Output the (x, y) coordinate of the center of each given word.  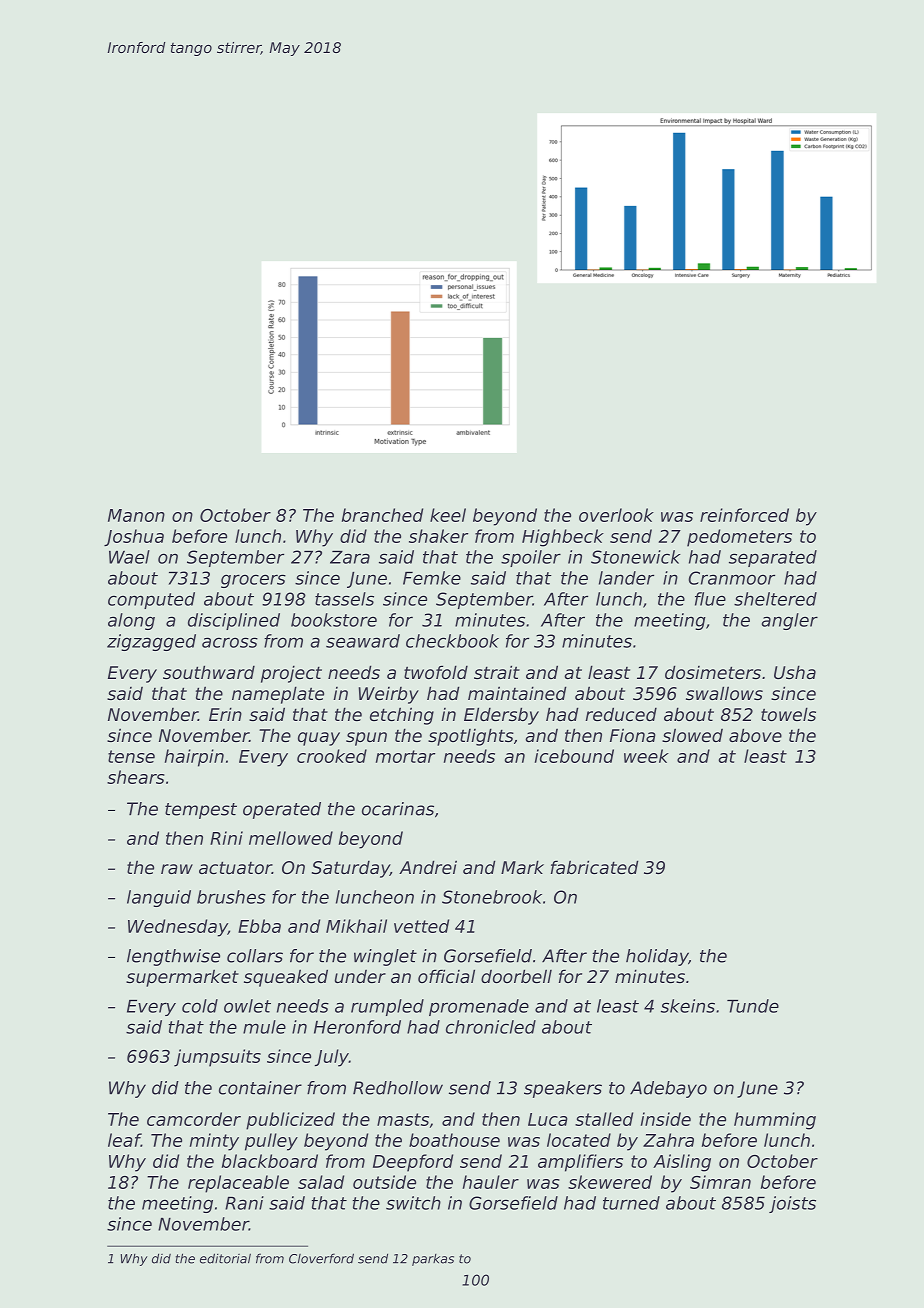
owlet (247, 1006)
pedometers (739, 538)
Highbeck (563, 538)
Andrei (428, 867)
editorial (225, 1258)
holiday (657, 957)
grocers (253, 581)
